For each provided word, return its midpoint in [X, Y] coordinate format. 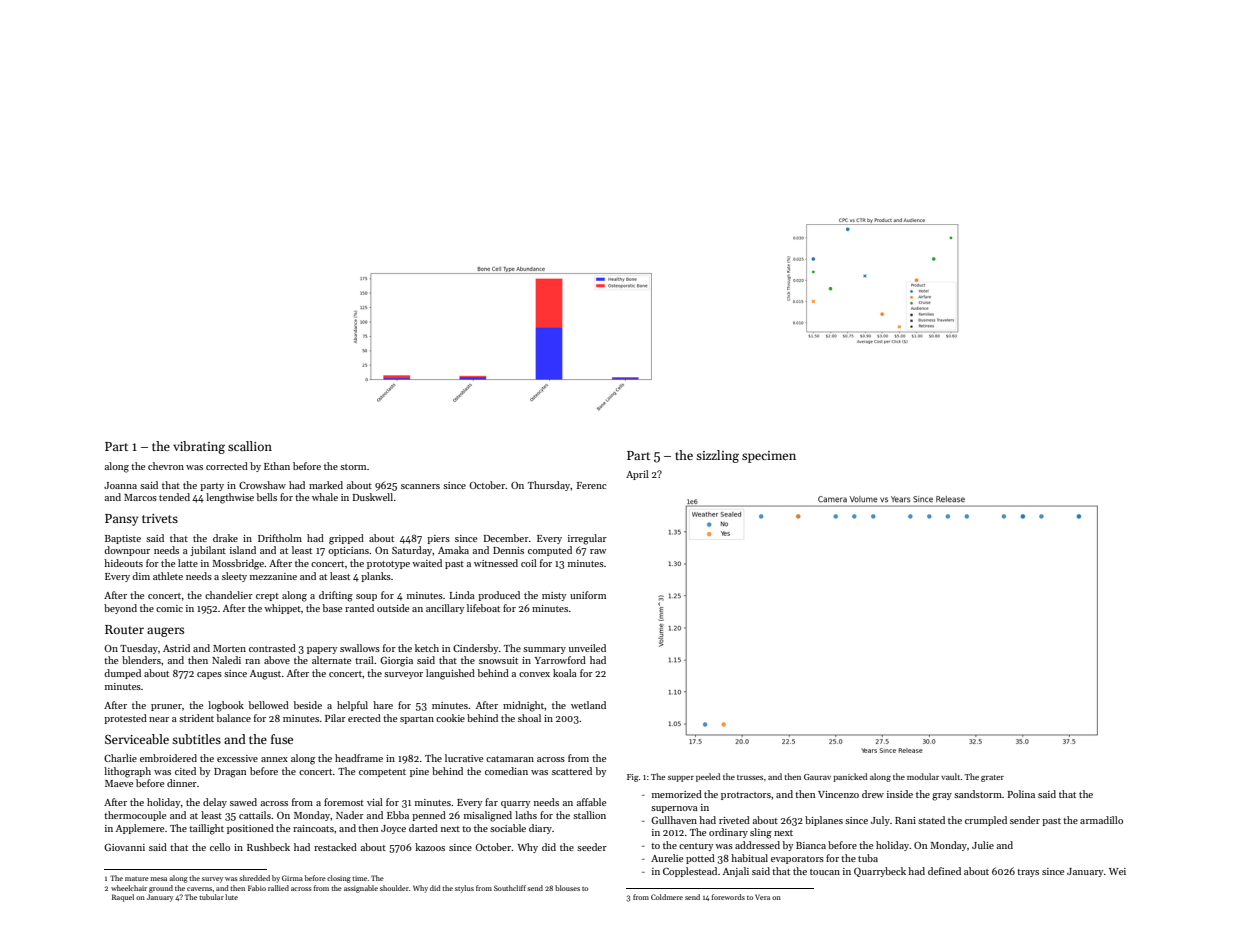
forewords [728, 897]
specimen [769, 457]
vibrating [199, 447]
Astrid [176, 648]
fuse [282, 739]
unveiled [587, 648]
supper [681, 779]
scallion [250, 446]
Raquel [123, 898]
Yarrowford [560, 660]
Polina [1021, 794]
